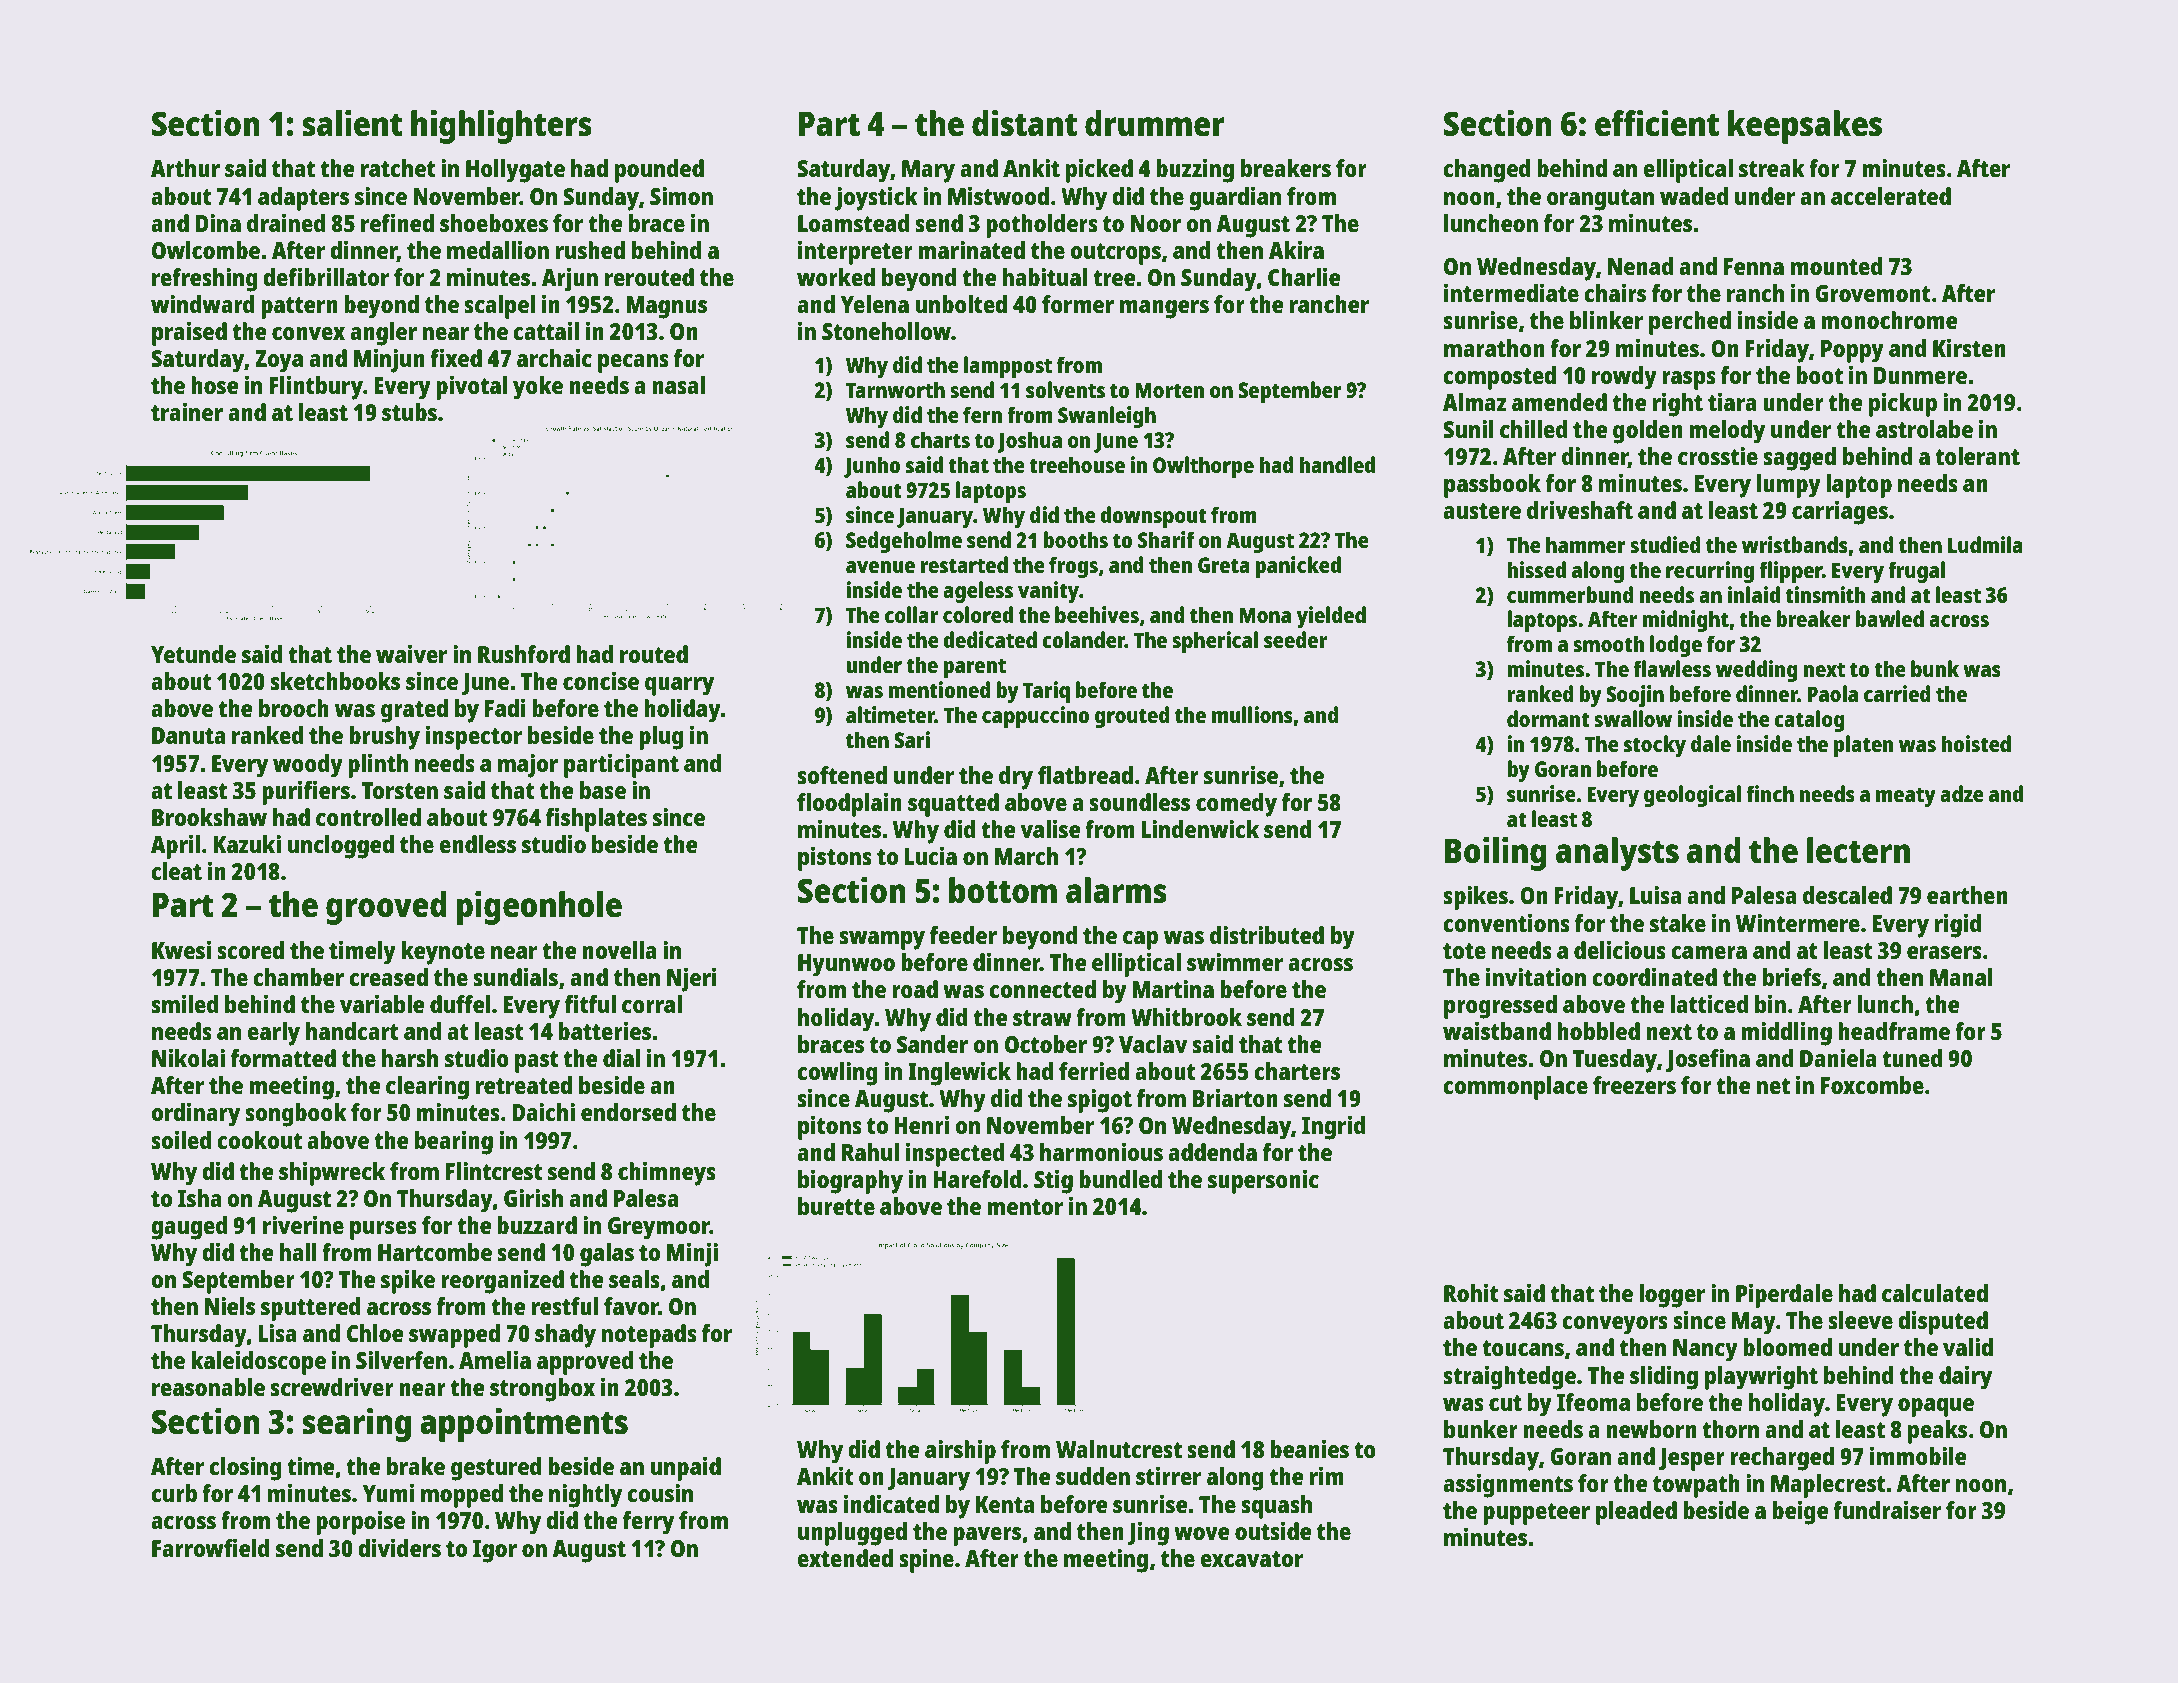 This image has width=2178, height=1683. What do you see at coordinates (411, 653) in the image?
I see `waiver` at bounding box center [411, 653].
